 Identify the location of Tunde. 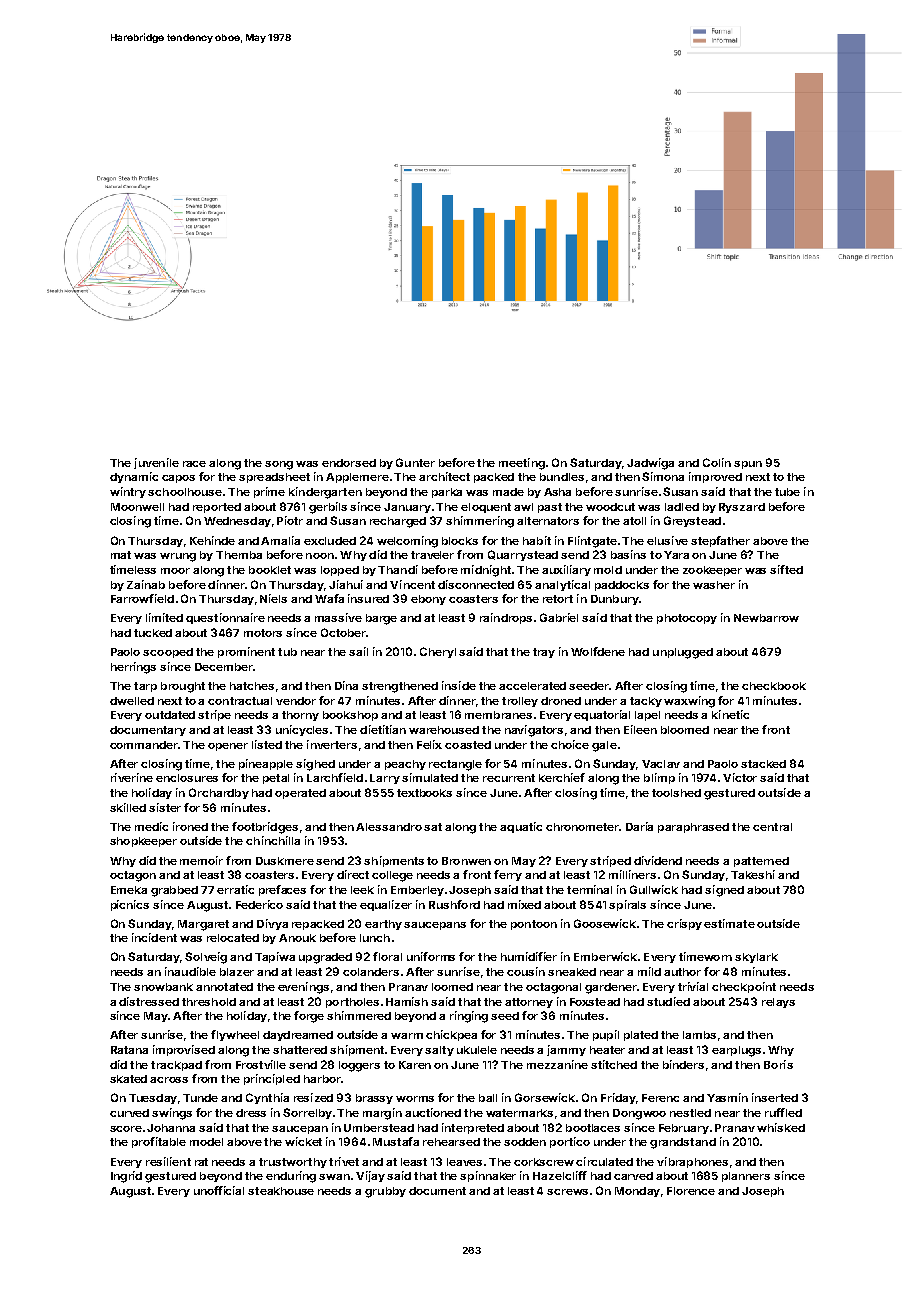
(200, 1098).
